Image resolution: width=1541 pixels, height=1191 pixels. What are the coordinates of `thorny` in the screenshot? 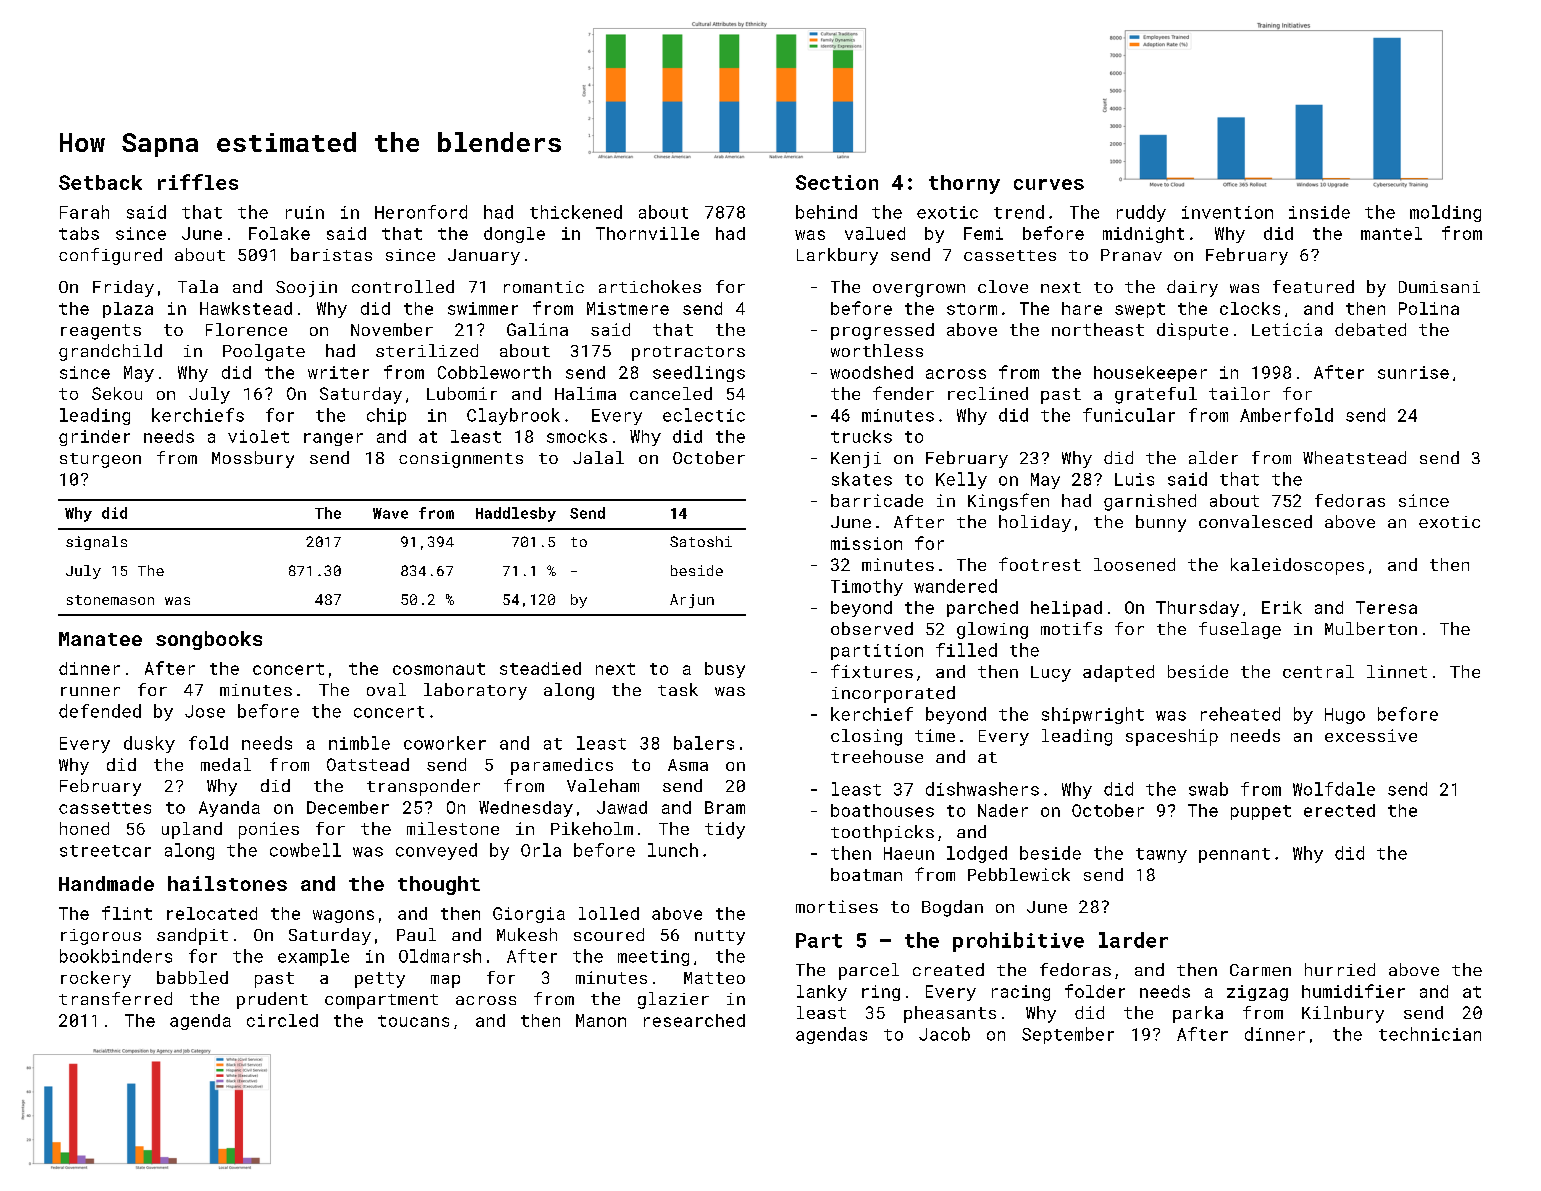 It's located at (964, 184).
